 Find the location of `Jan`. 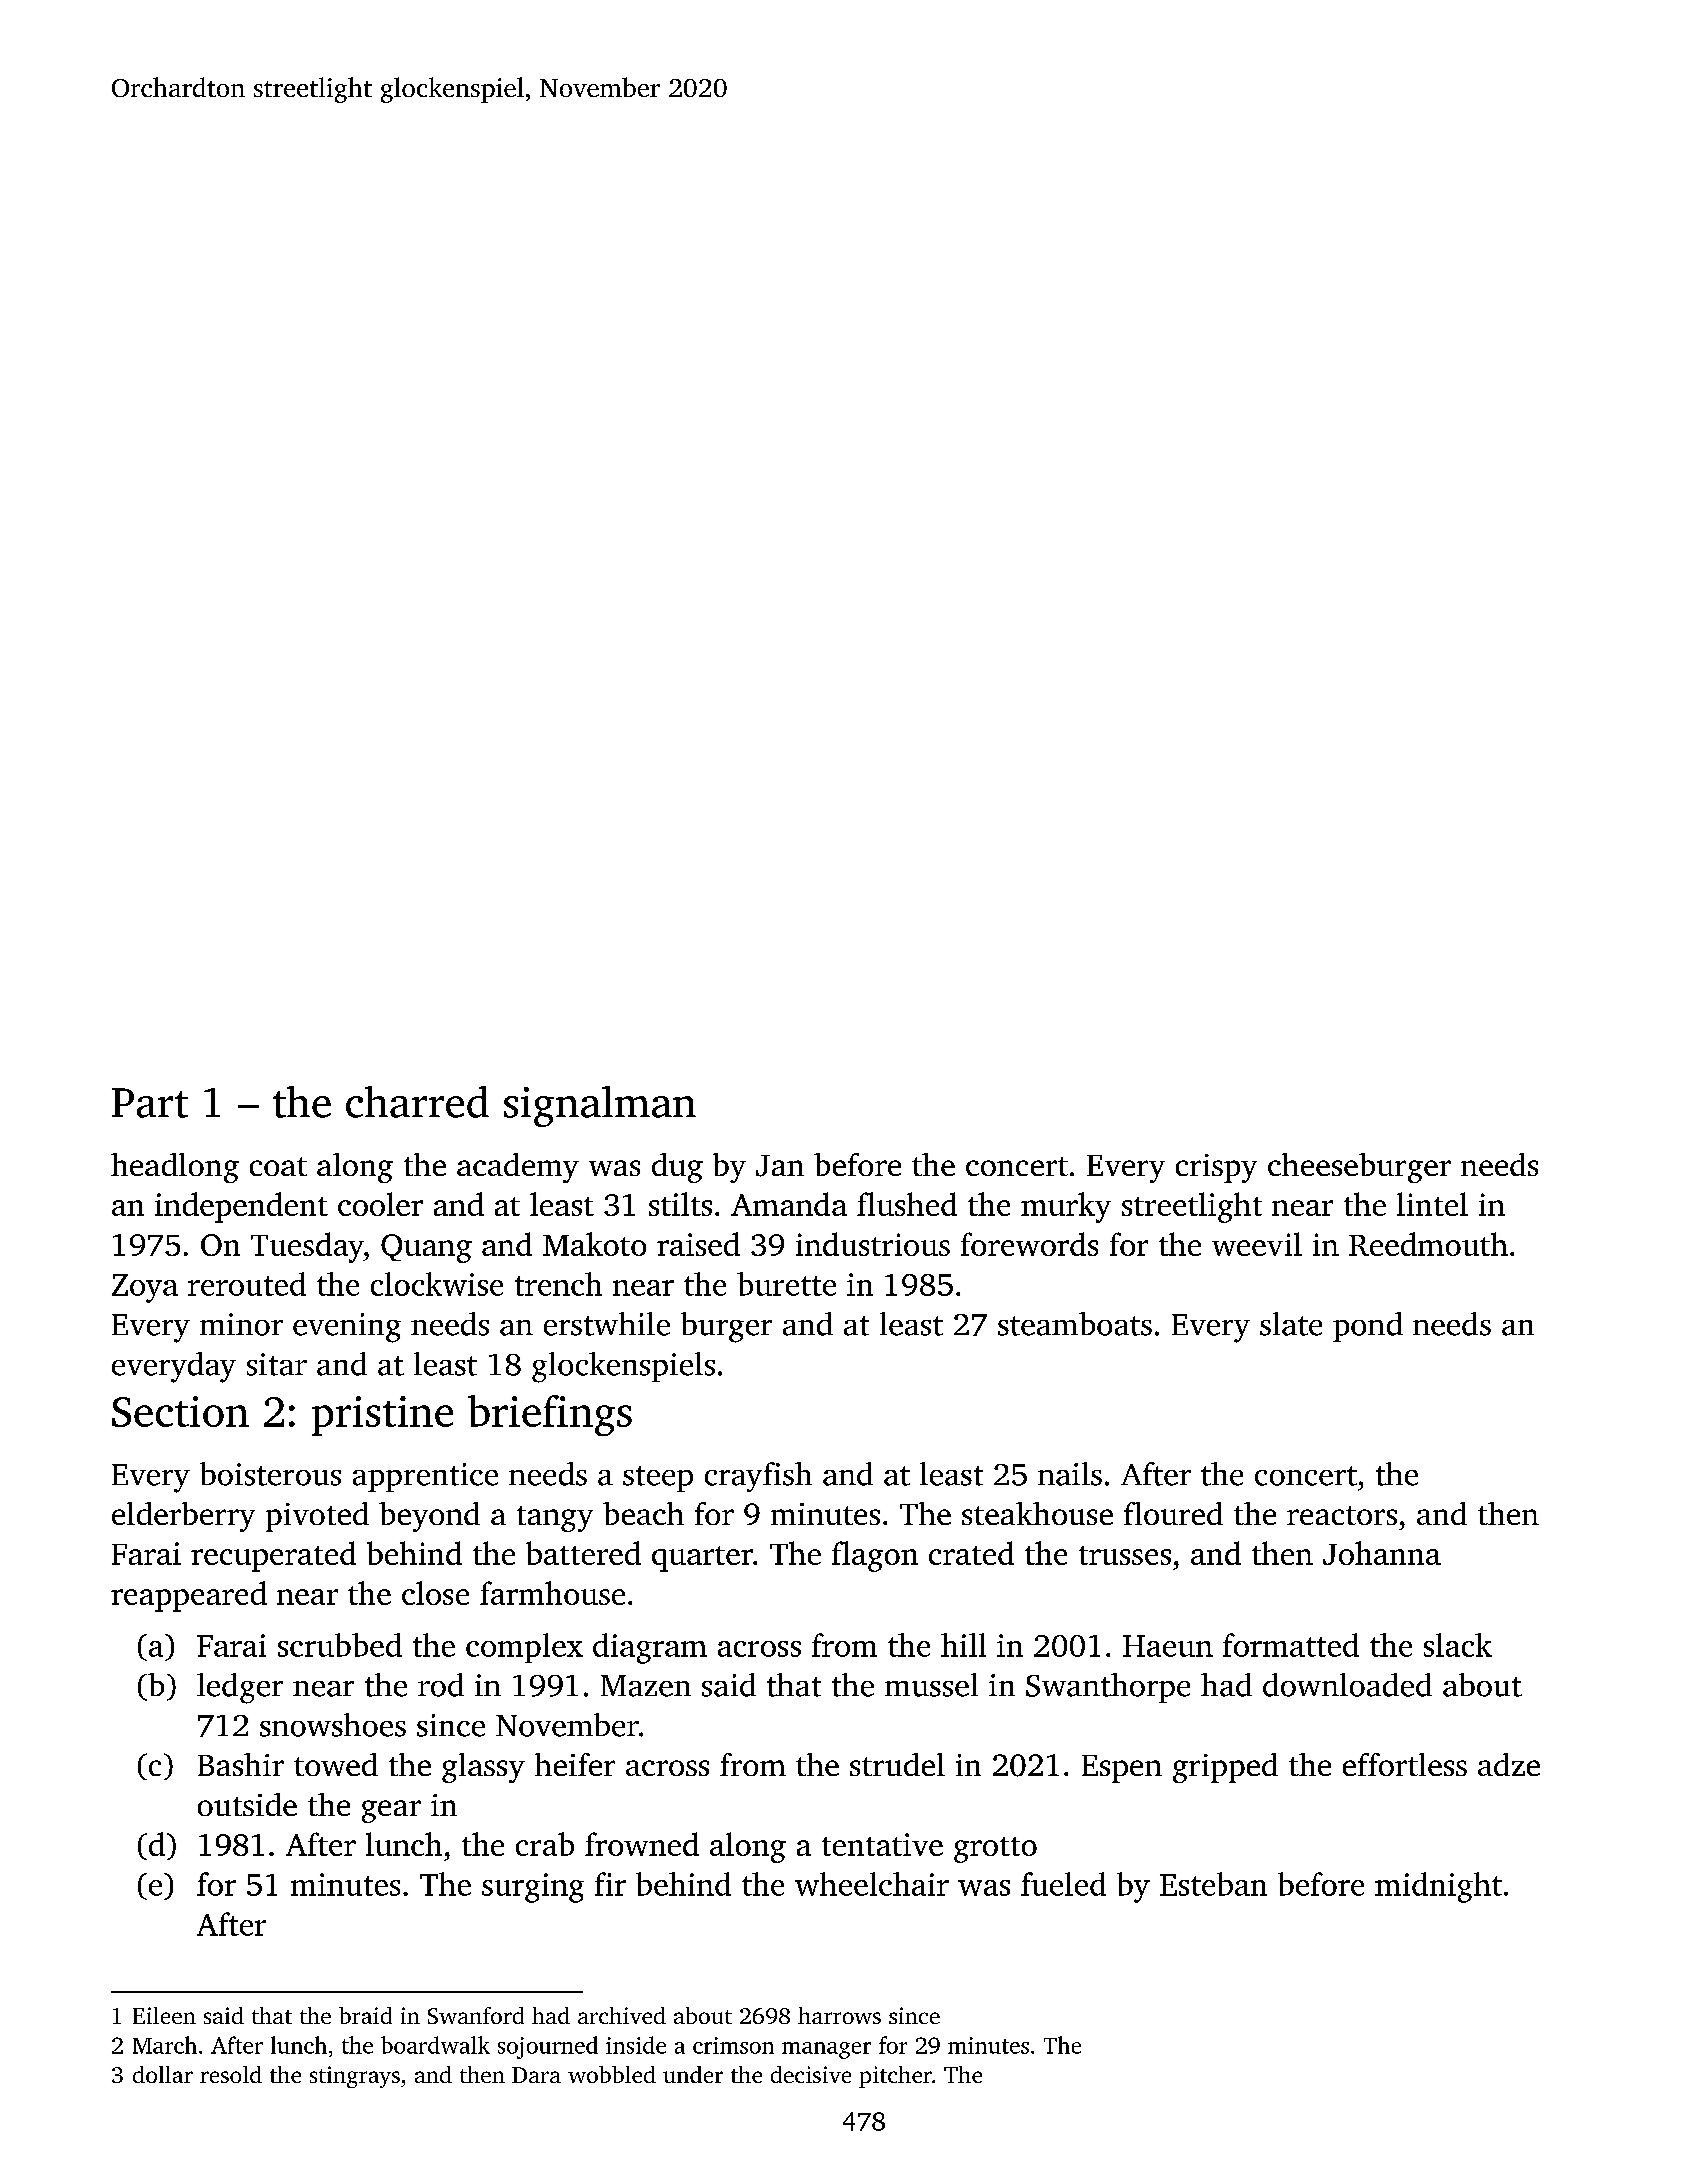

Jan is located at coordinates (780, 1166).
